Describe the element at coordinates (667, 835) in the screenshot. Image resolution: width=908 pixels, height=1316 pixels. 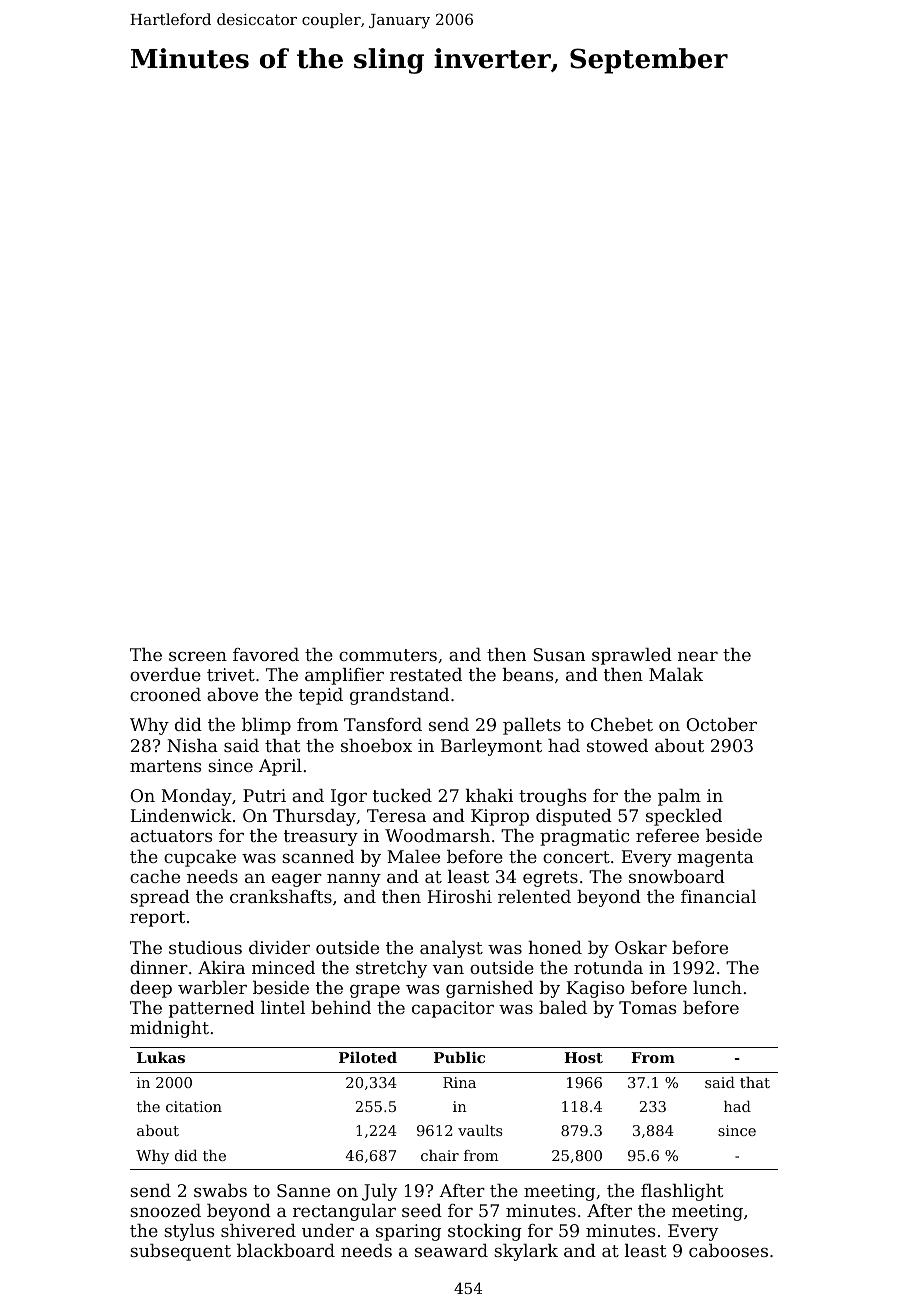
I see `referee` at that location.
